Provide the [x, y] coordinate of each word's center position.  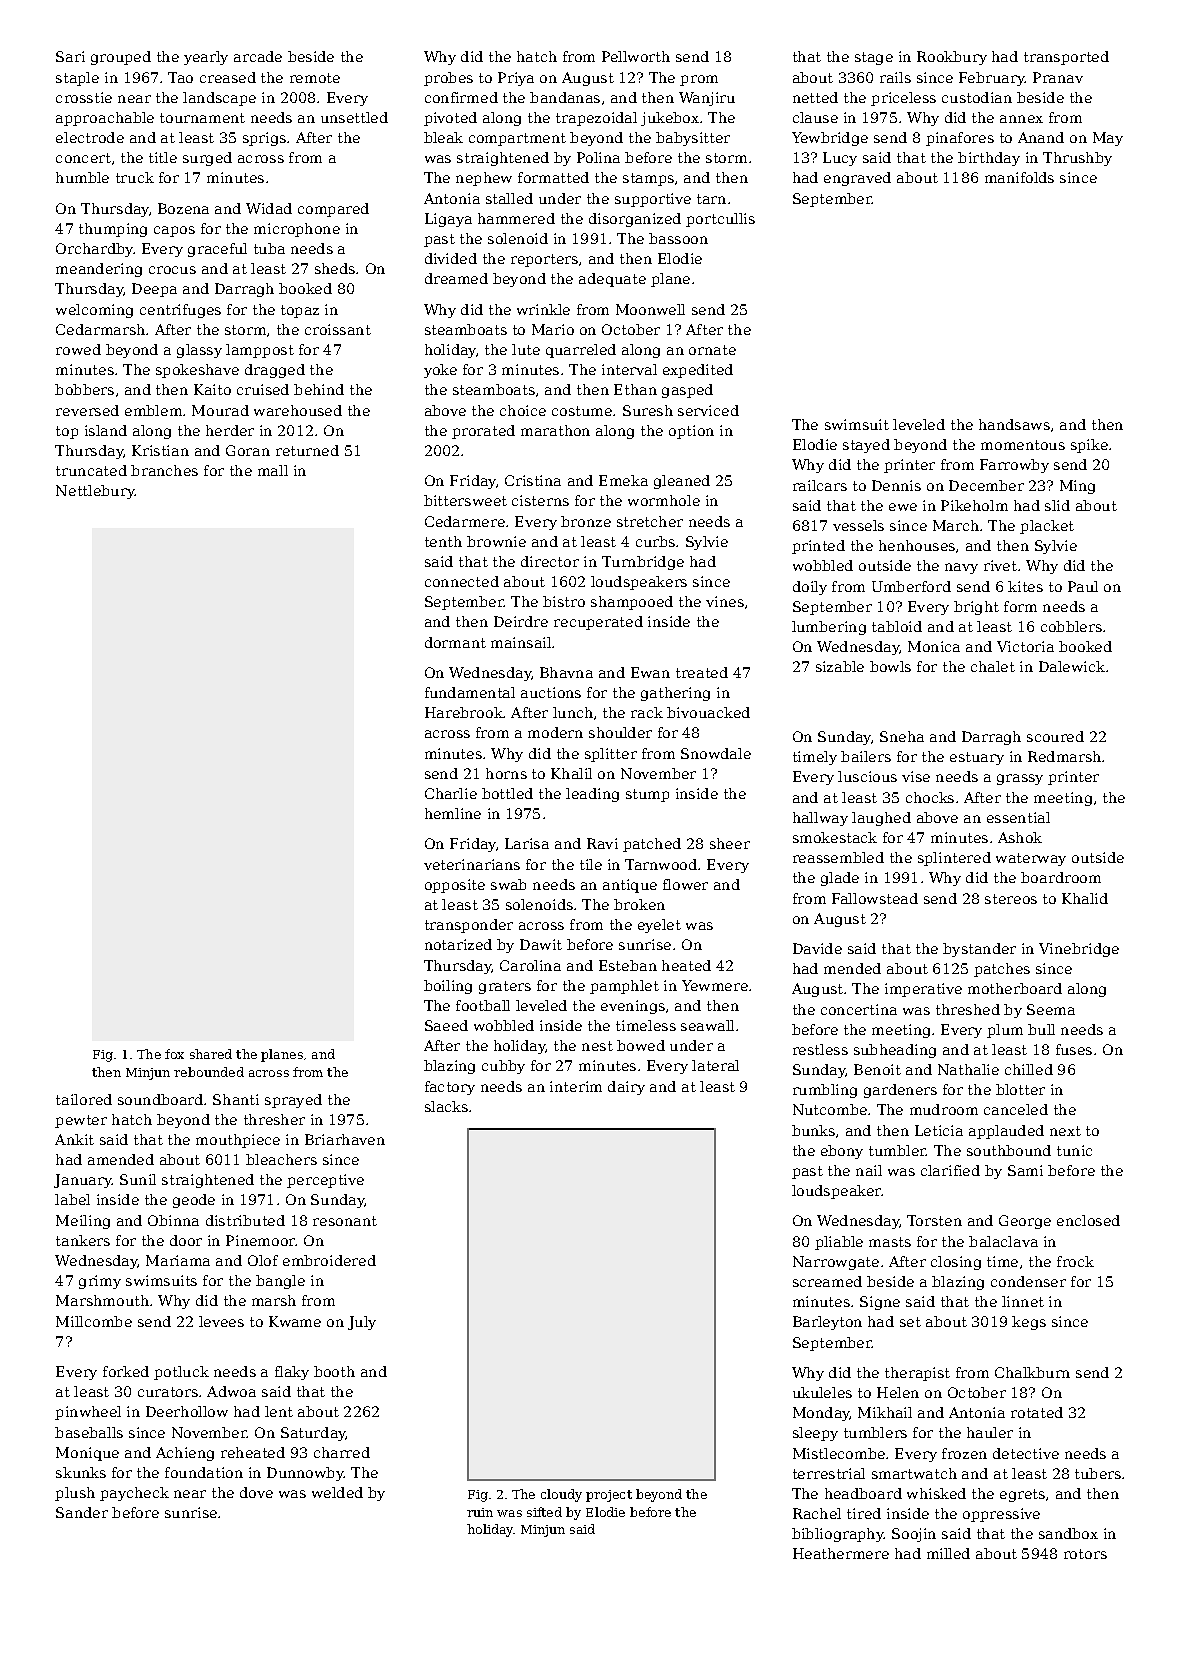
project [609, 1496]
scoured [1055, 736]
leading [592, 795]
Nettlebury [95, 492]
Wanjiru [707, 99]
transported [1066, 58]
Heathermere [841, 1553]
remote [315, 78]
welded [337, 1492]
